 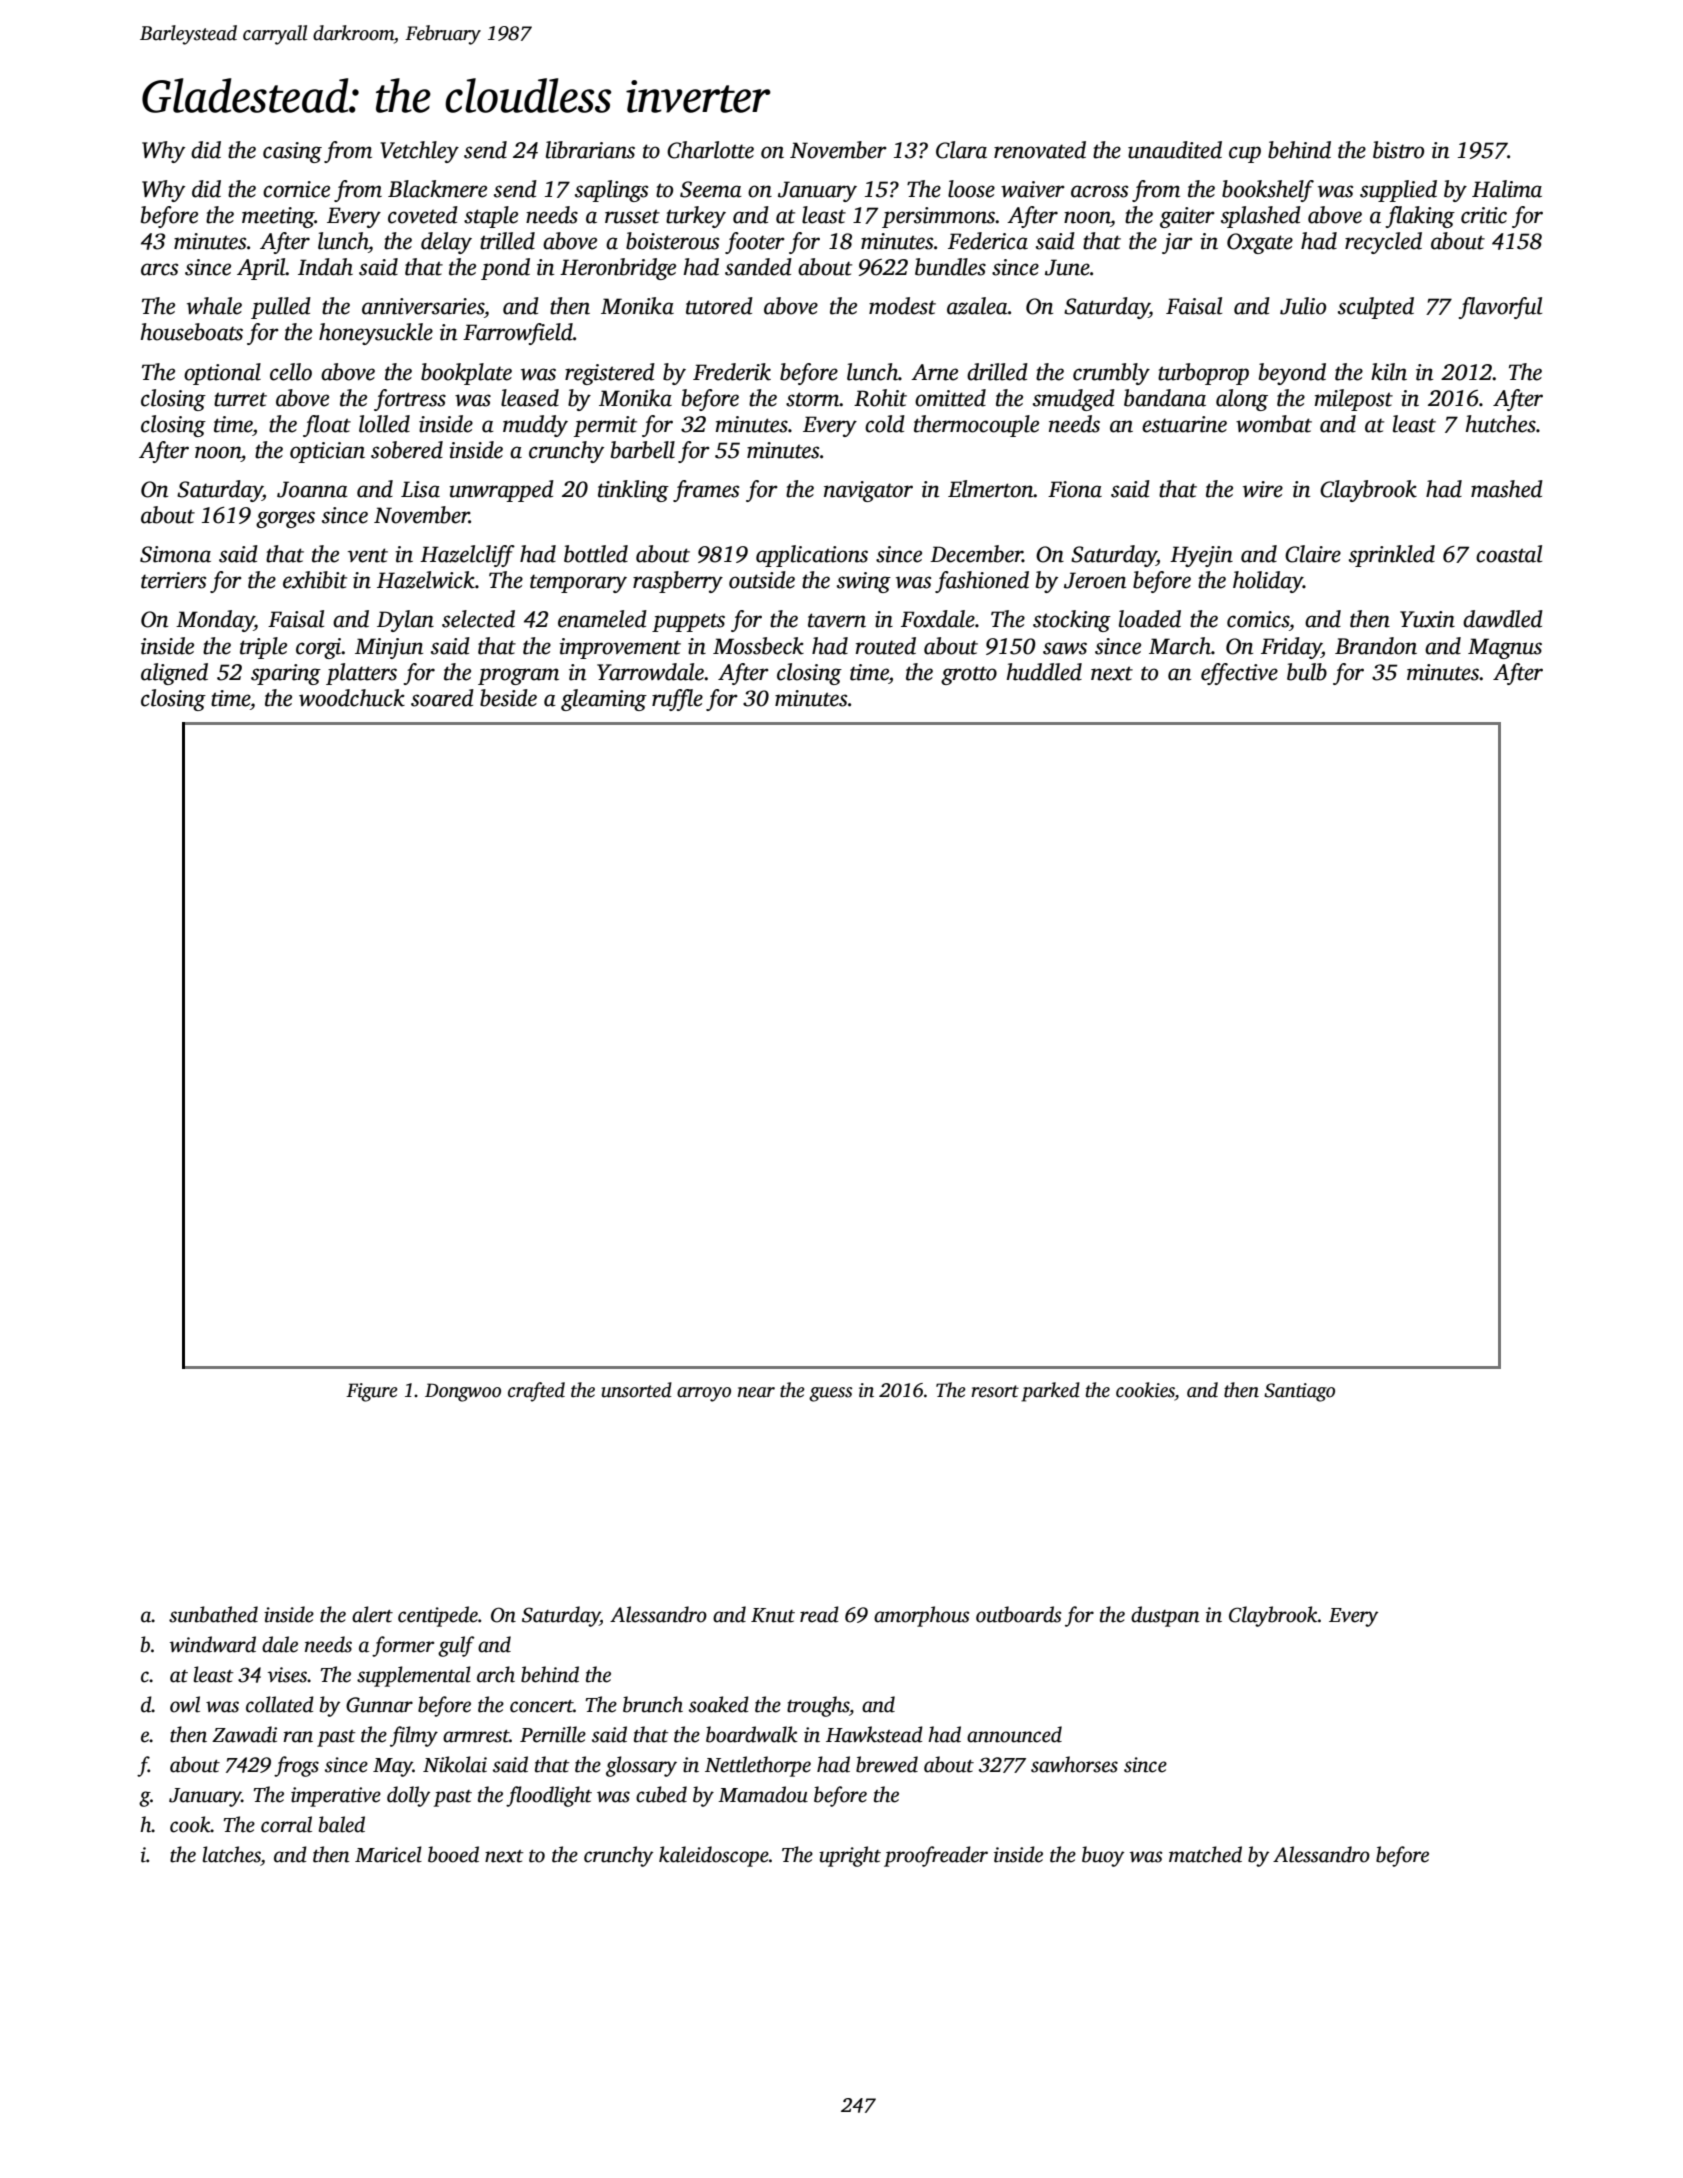 I want to click on buoy, so click(x=1103, y=1856).
